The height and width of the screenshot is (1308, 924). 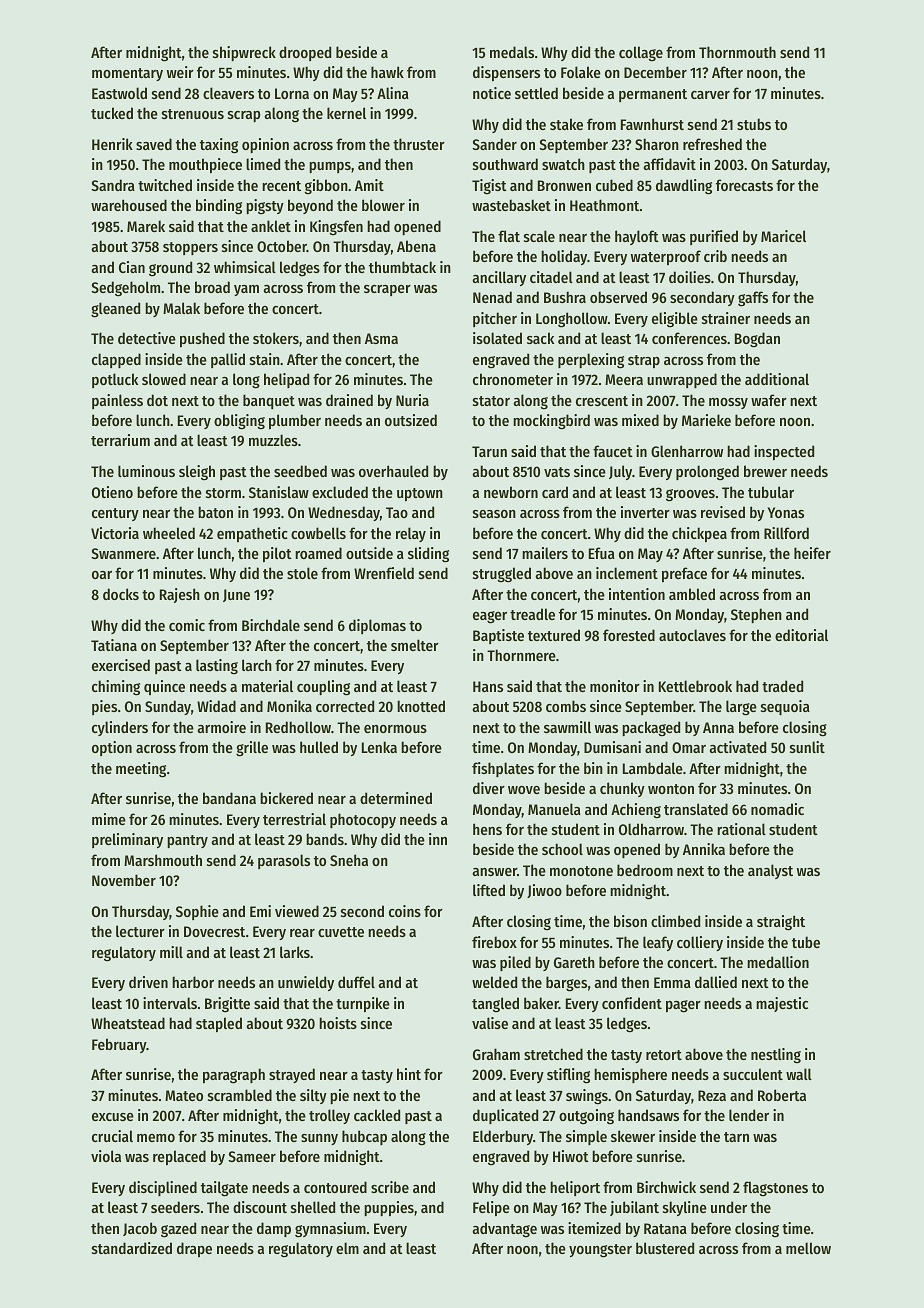 I want to click on standardized, so click(x=132, y=1248).
